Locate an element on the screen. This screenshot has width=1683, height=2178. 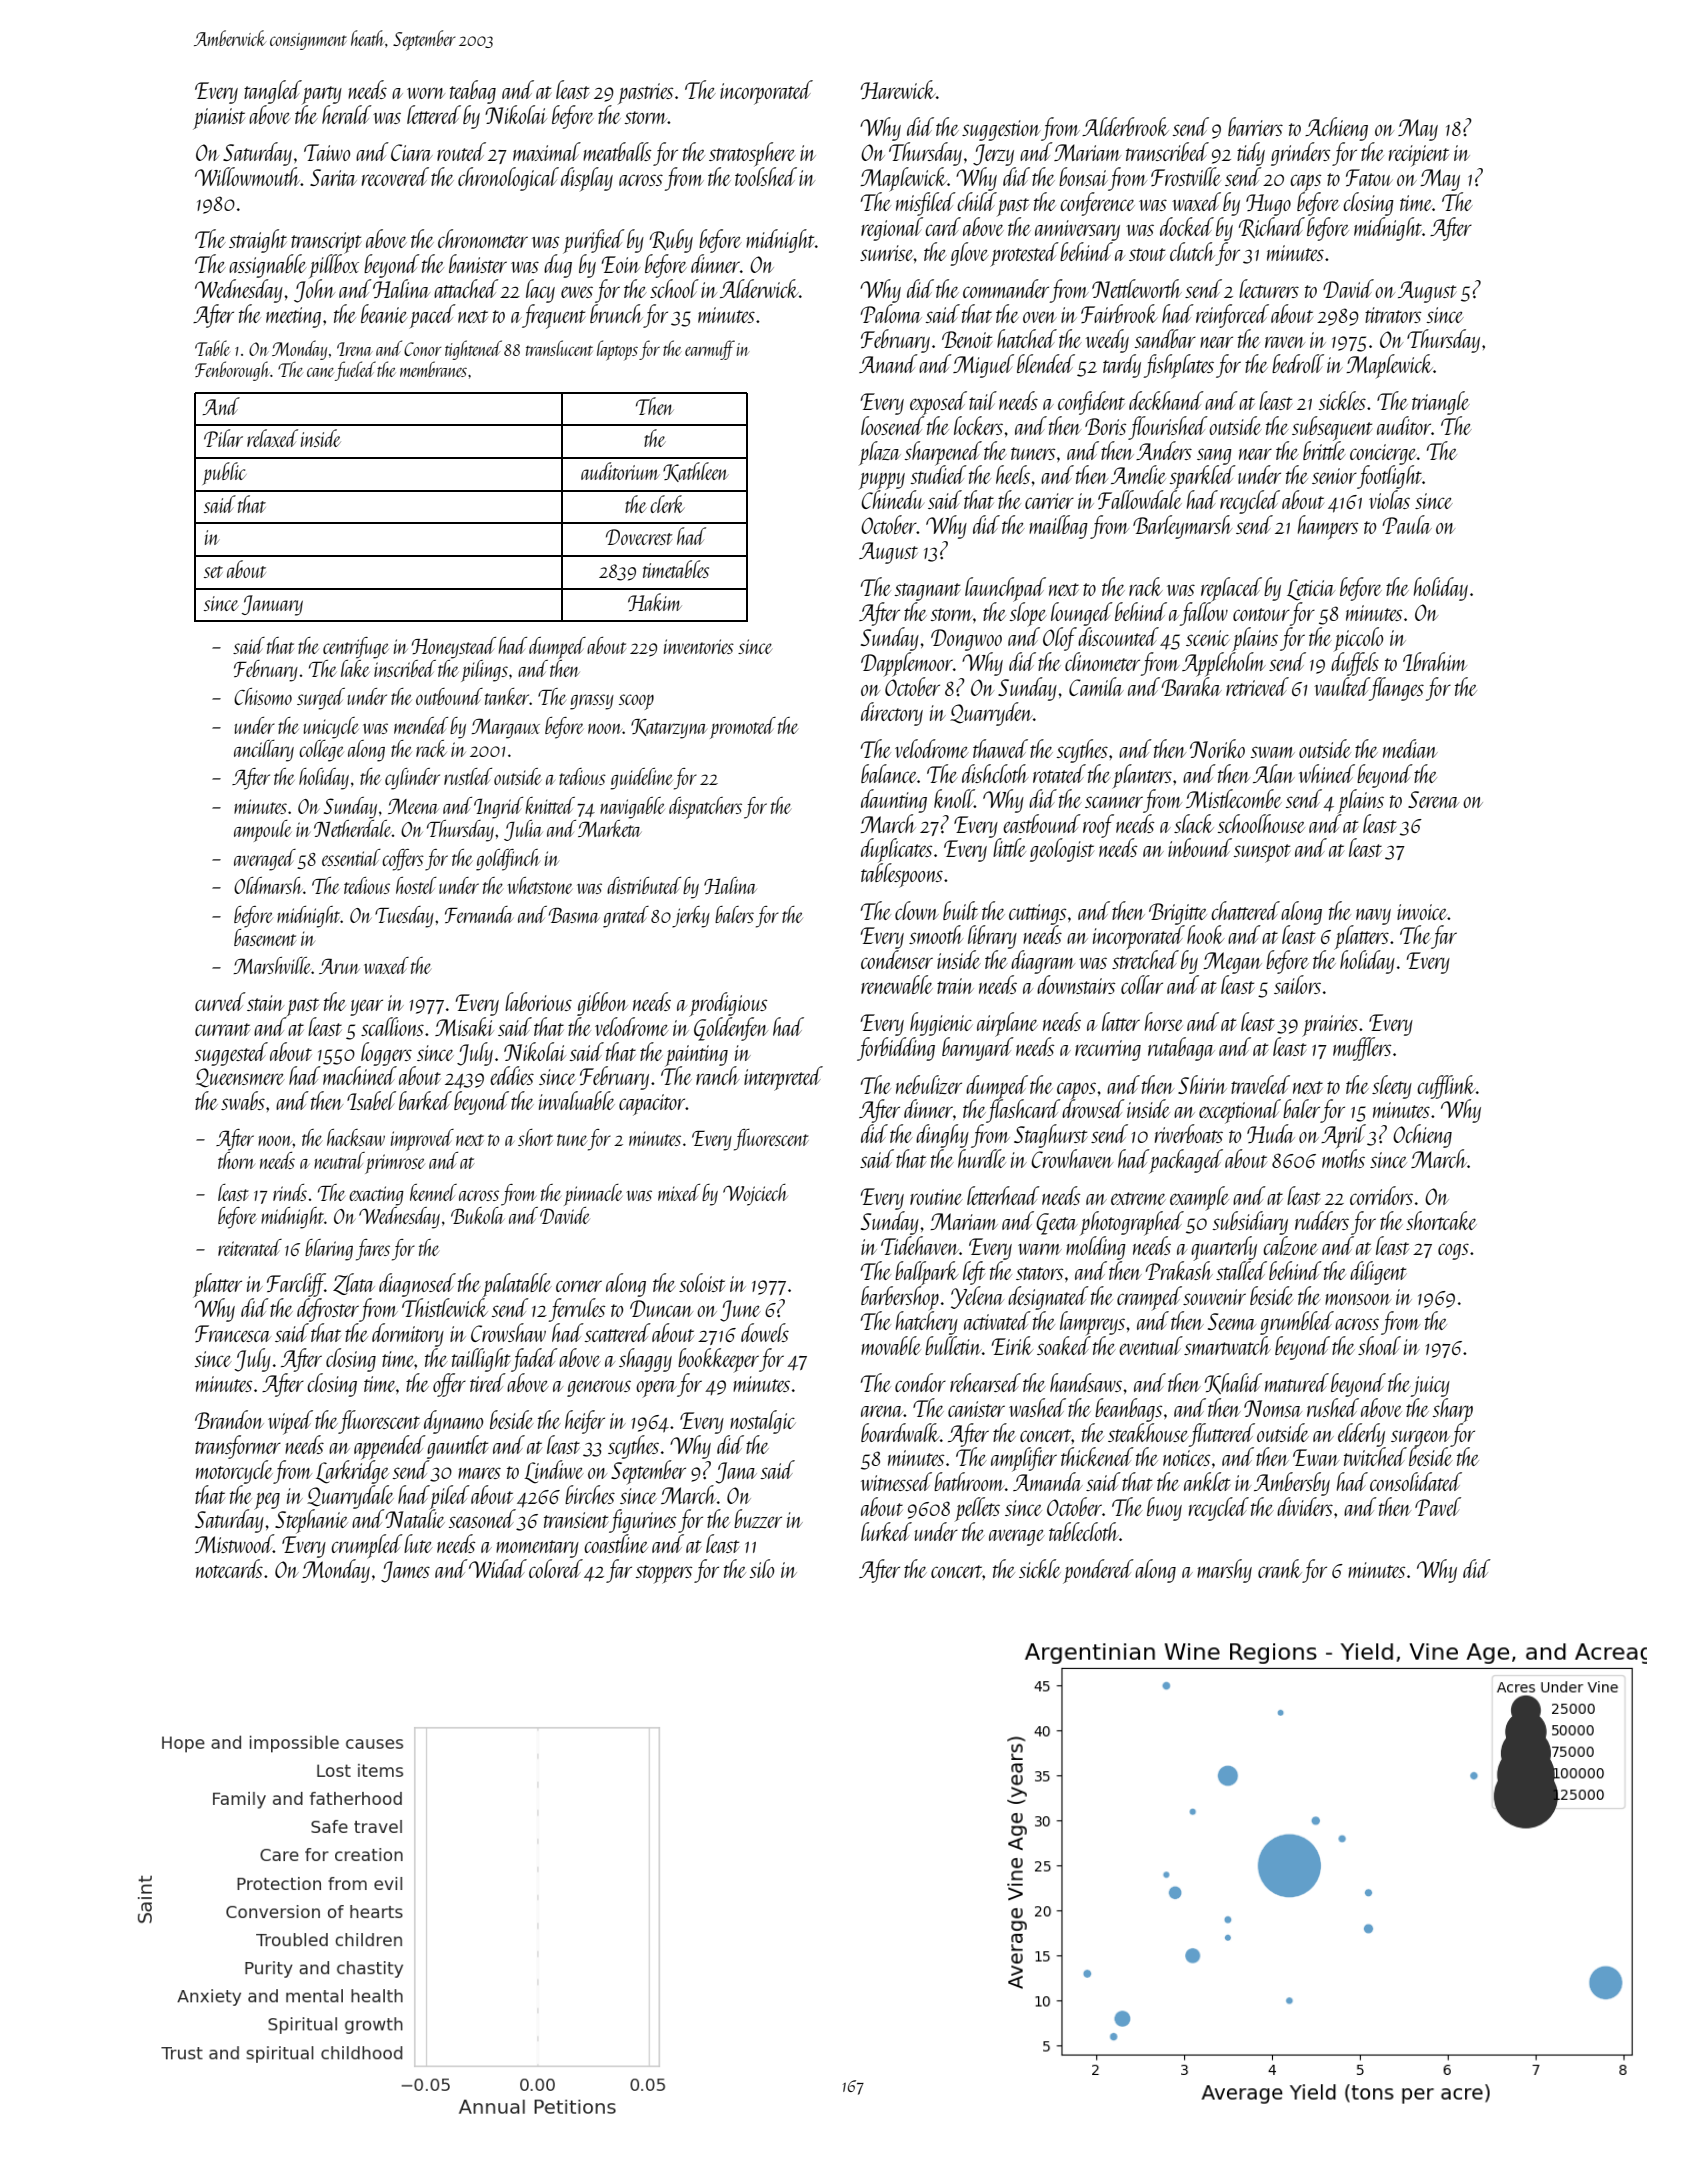
directory is located at coordinates (892, 714).
